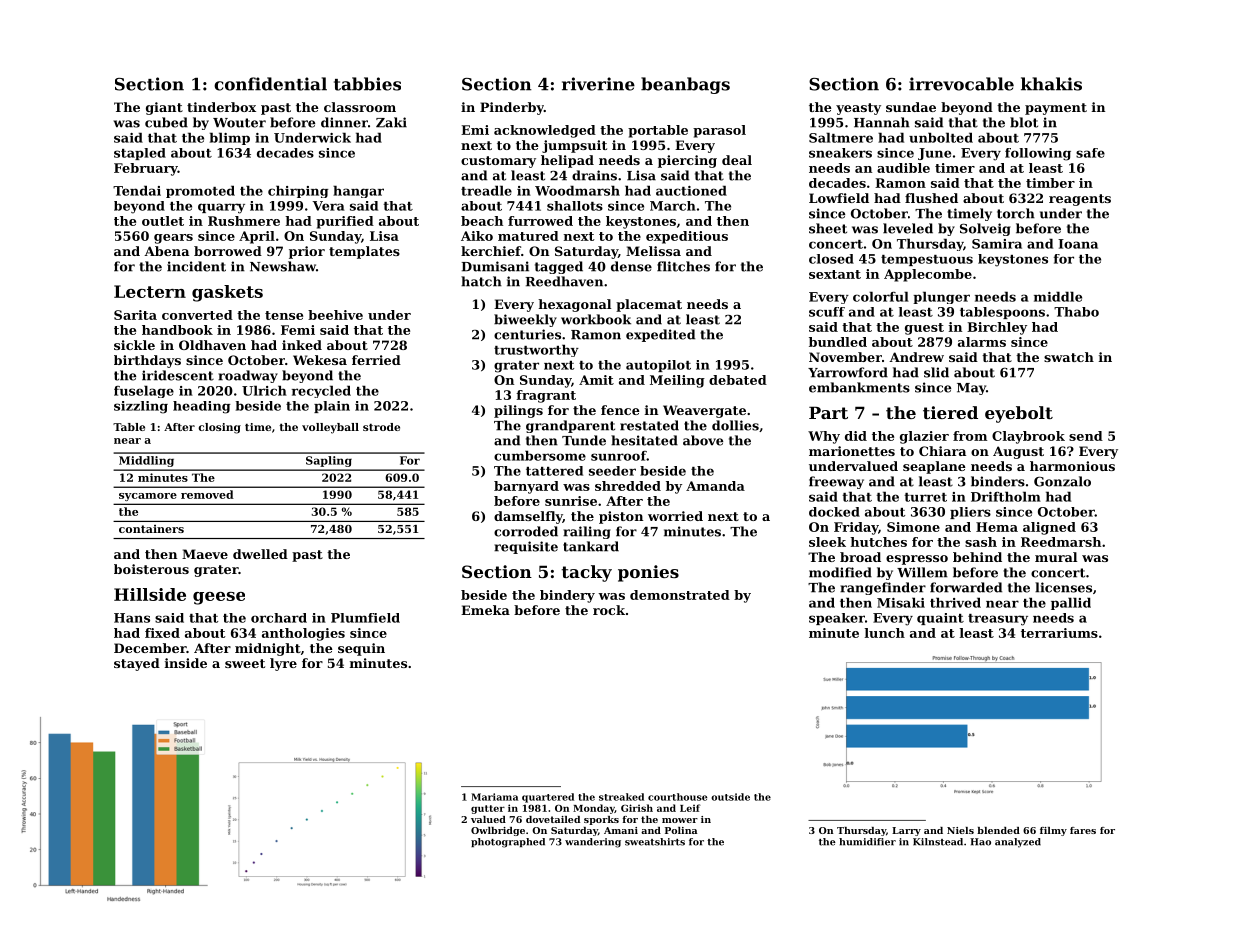 Image resolution: width=1233 pixels, height=952 pixels. Describe the element at coordinates (150, 291) in the image. I see `Lectern` at that location.
